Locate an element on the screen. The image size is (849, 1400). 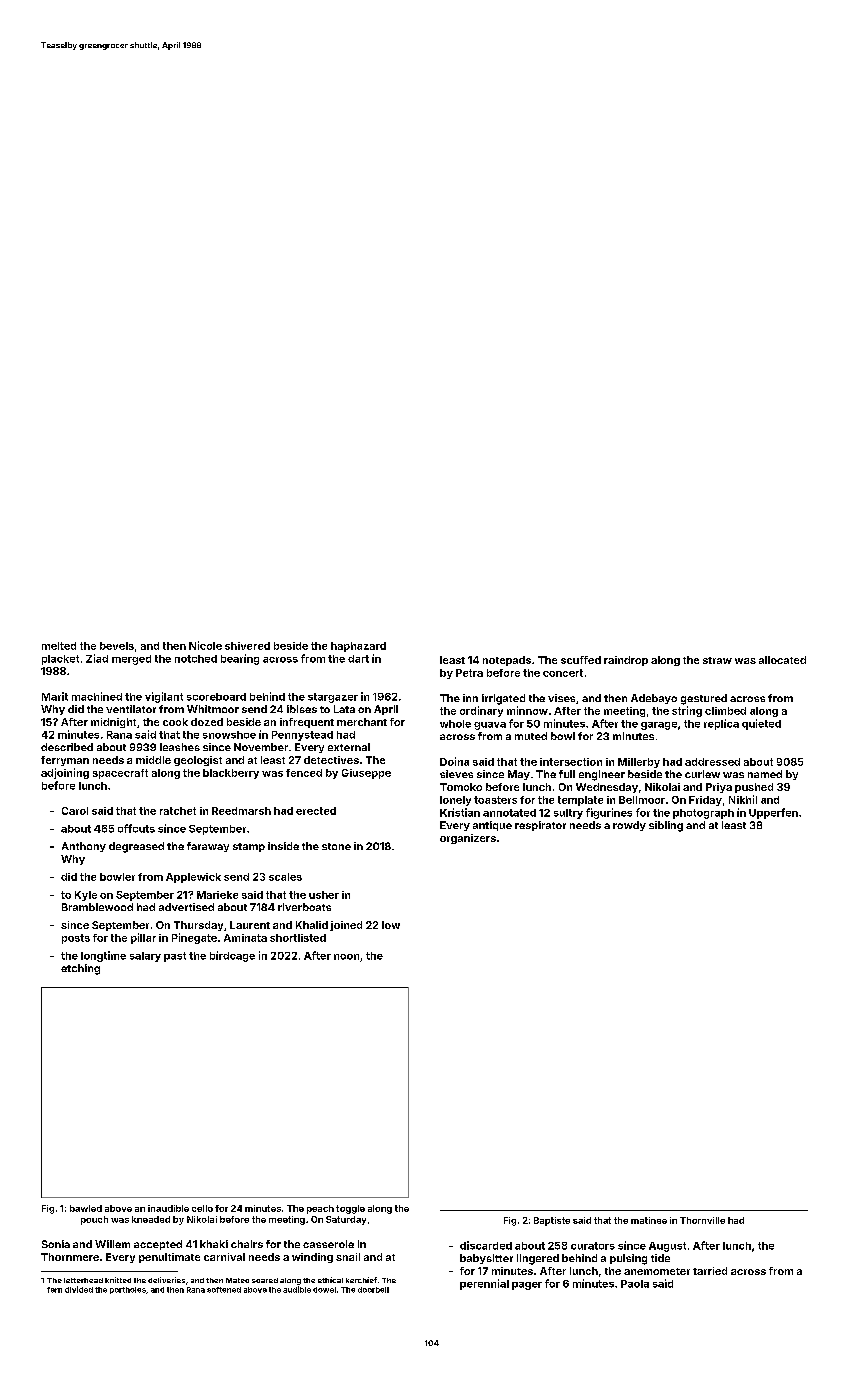
Marieke is located at coordinates (217, 895).
